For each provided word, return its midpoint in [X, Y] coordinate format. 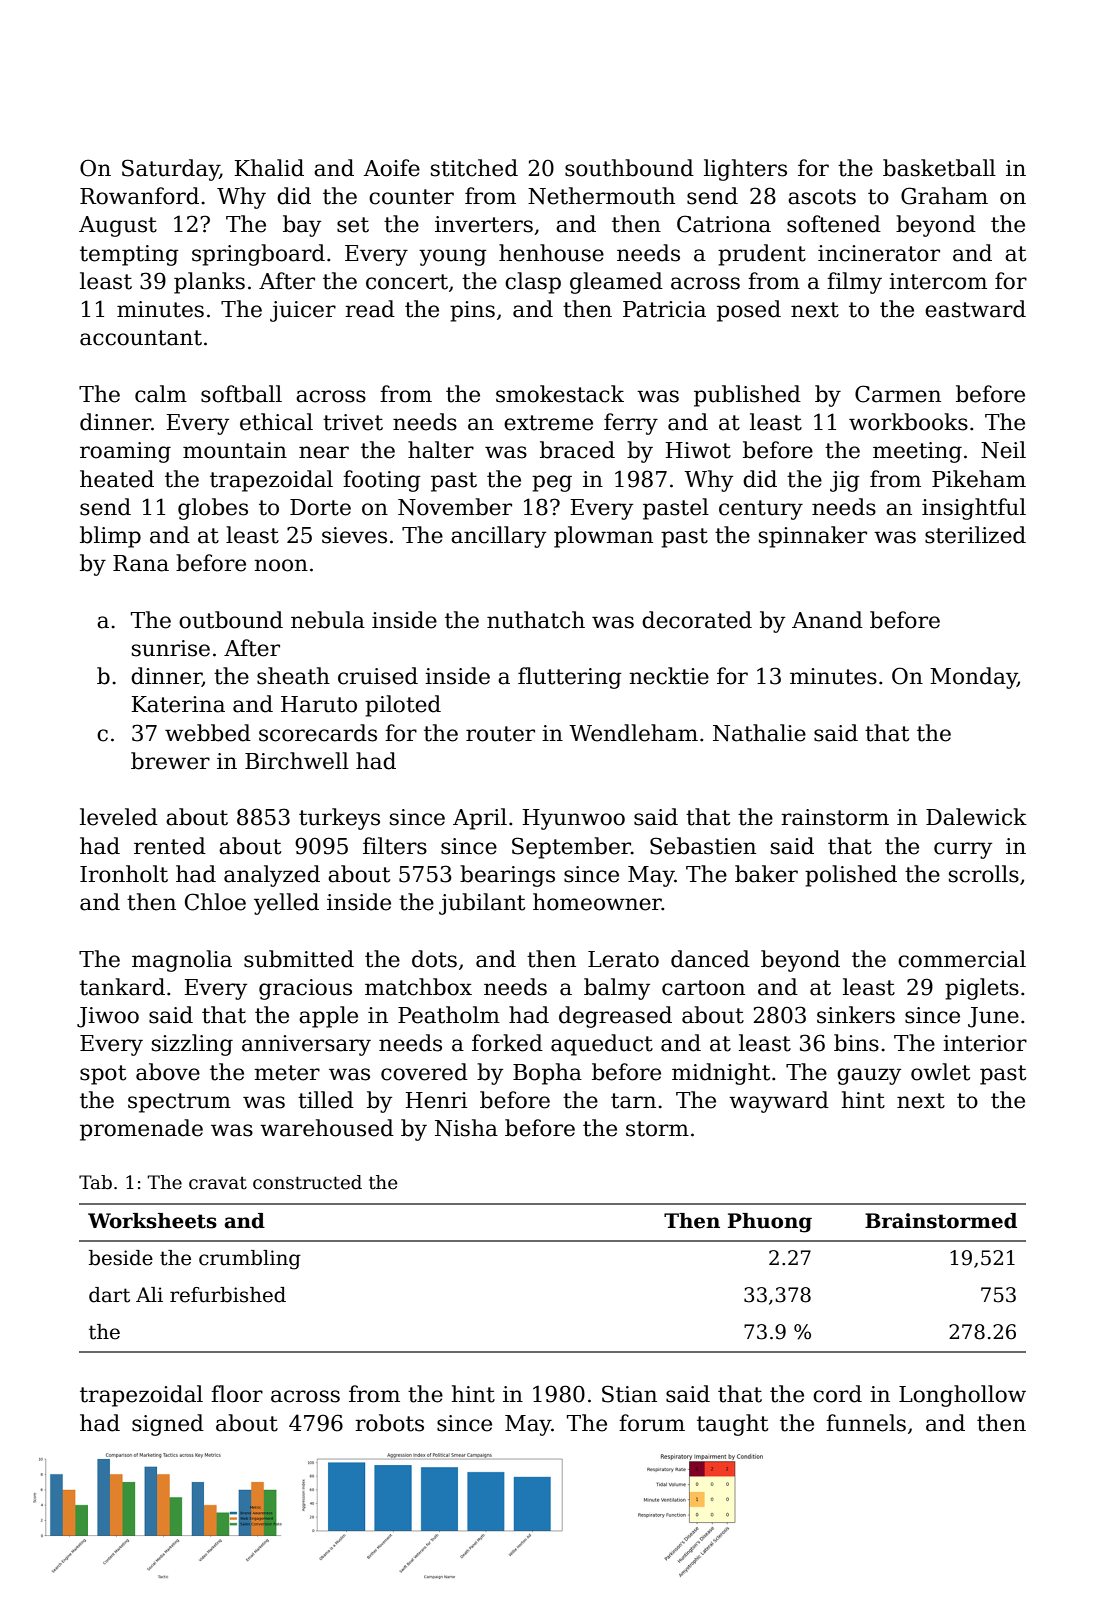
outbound [231, 620]
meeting [917, 452]
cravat [218, 1183]
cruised [378, 676]
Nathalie [759, 733]
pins [472, 311]
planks [209, 283]
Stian [629, 1394]
